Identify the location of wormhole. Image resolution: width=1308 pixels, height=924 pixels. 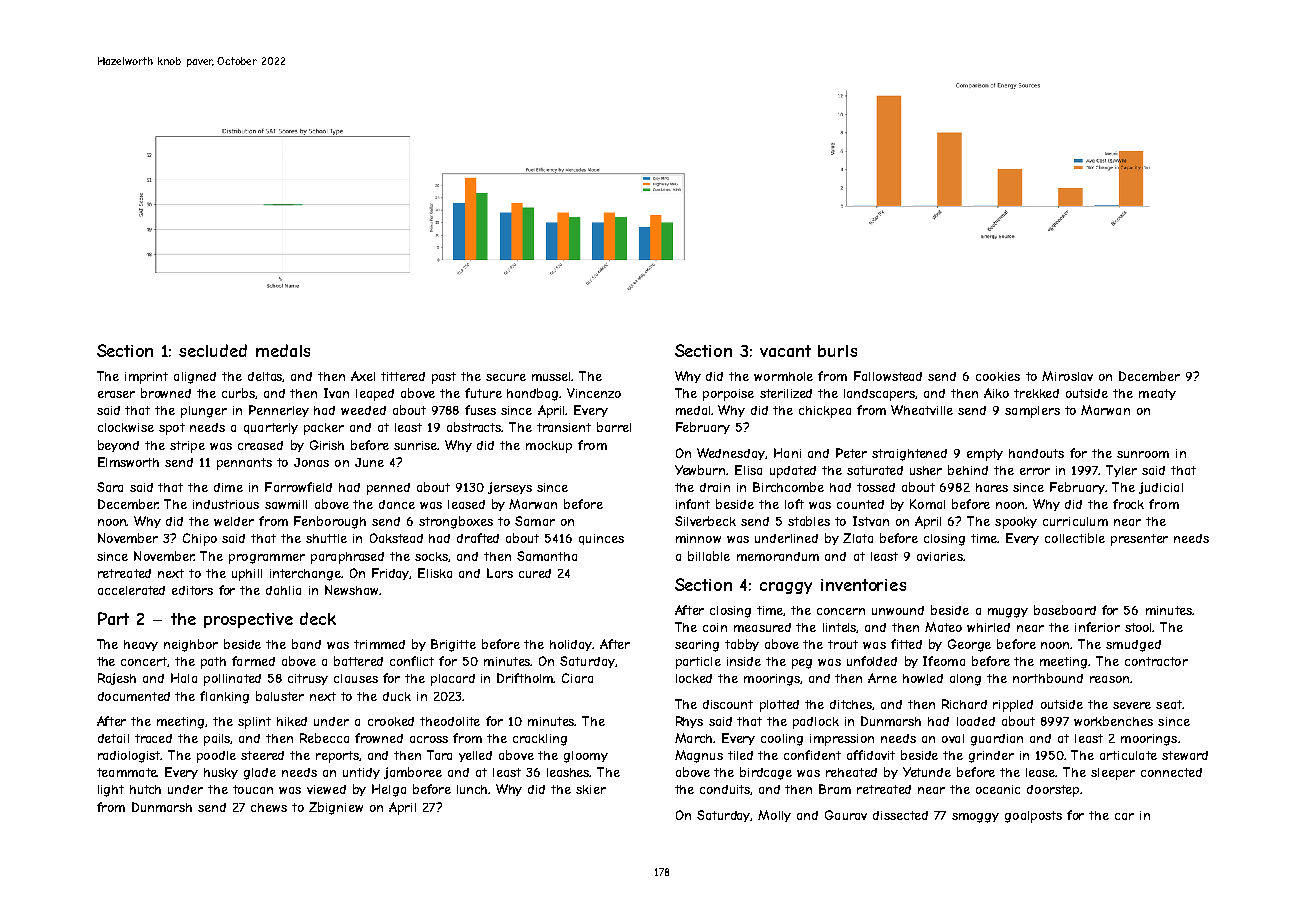
(783, 376).
